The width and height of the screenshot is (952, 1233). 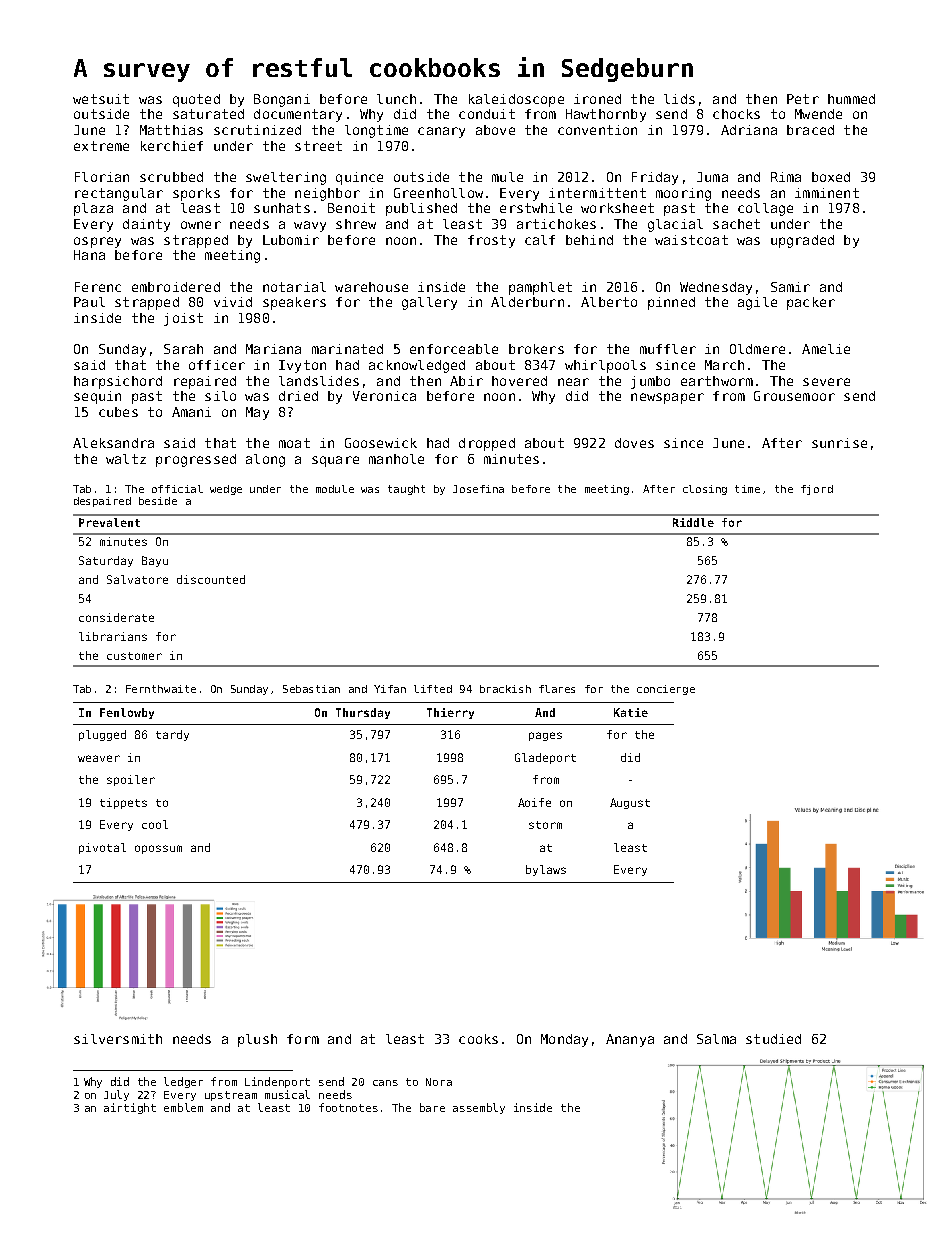 What do you see at coordinates (161, 689) in the screenshot?
I see `Fernthwaite` at bounding box center [161, 689].
